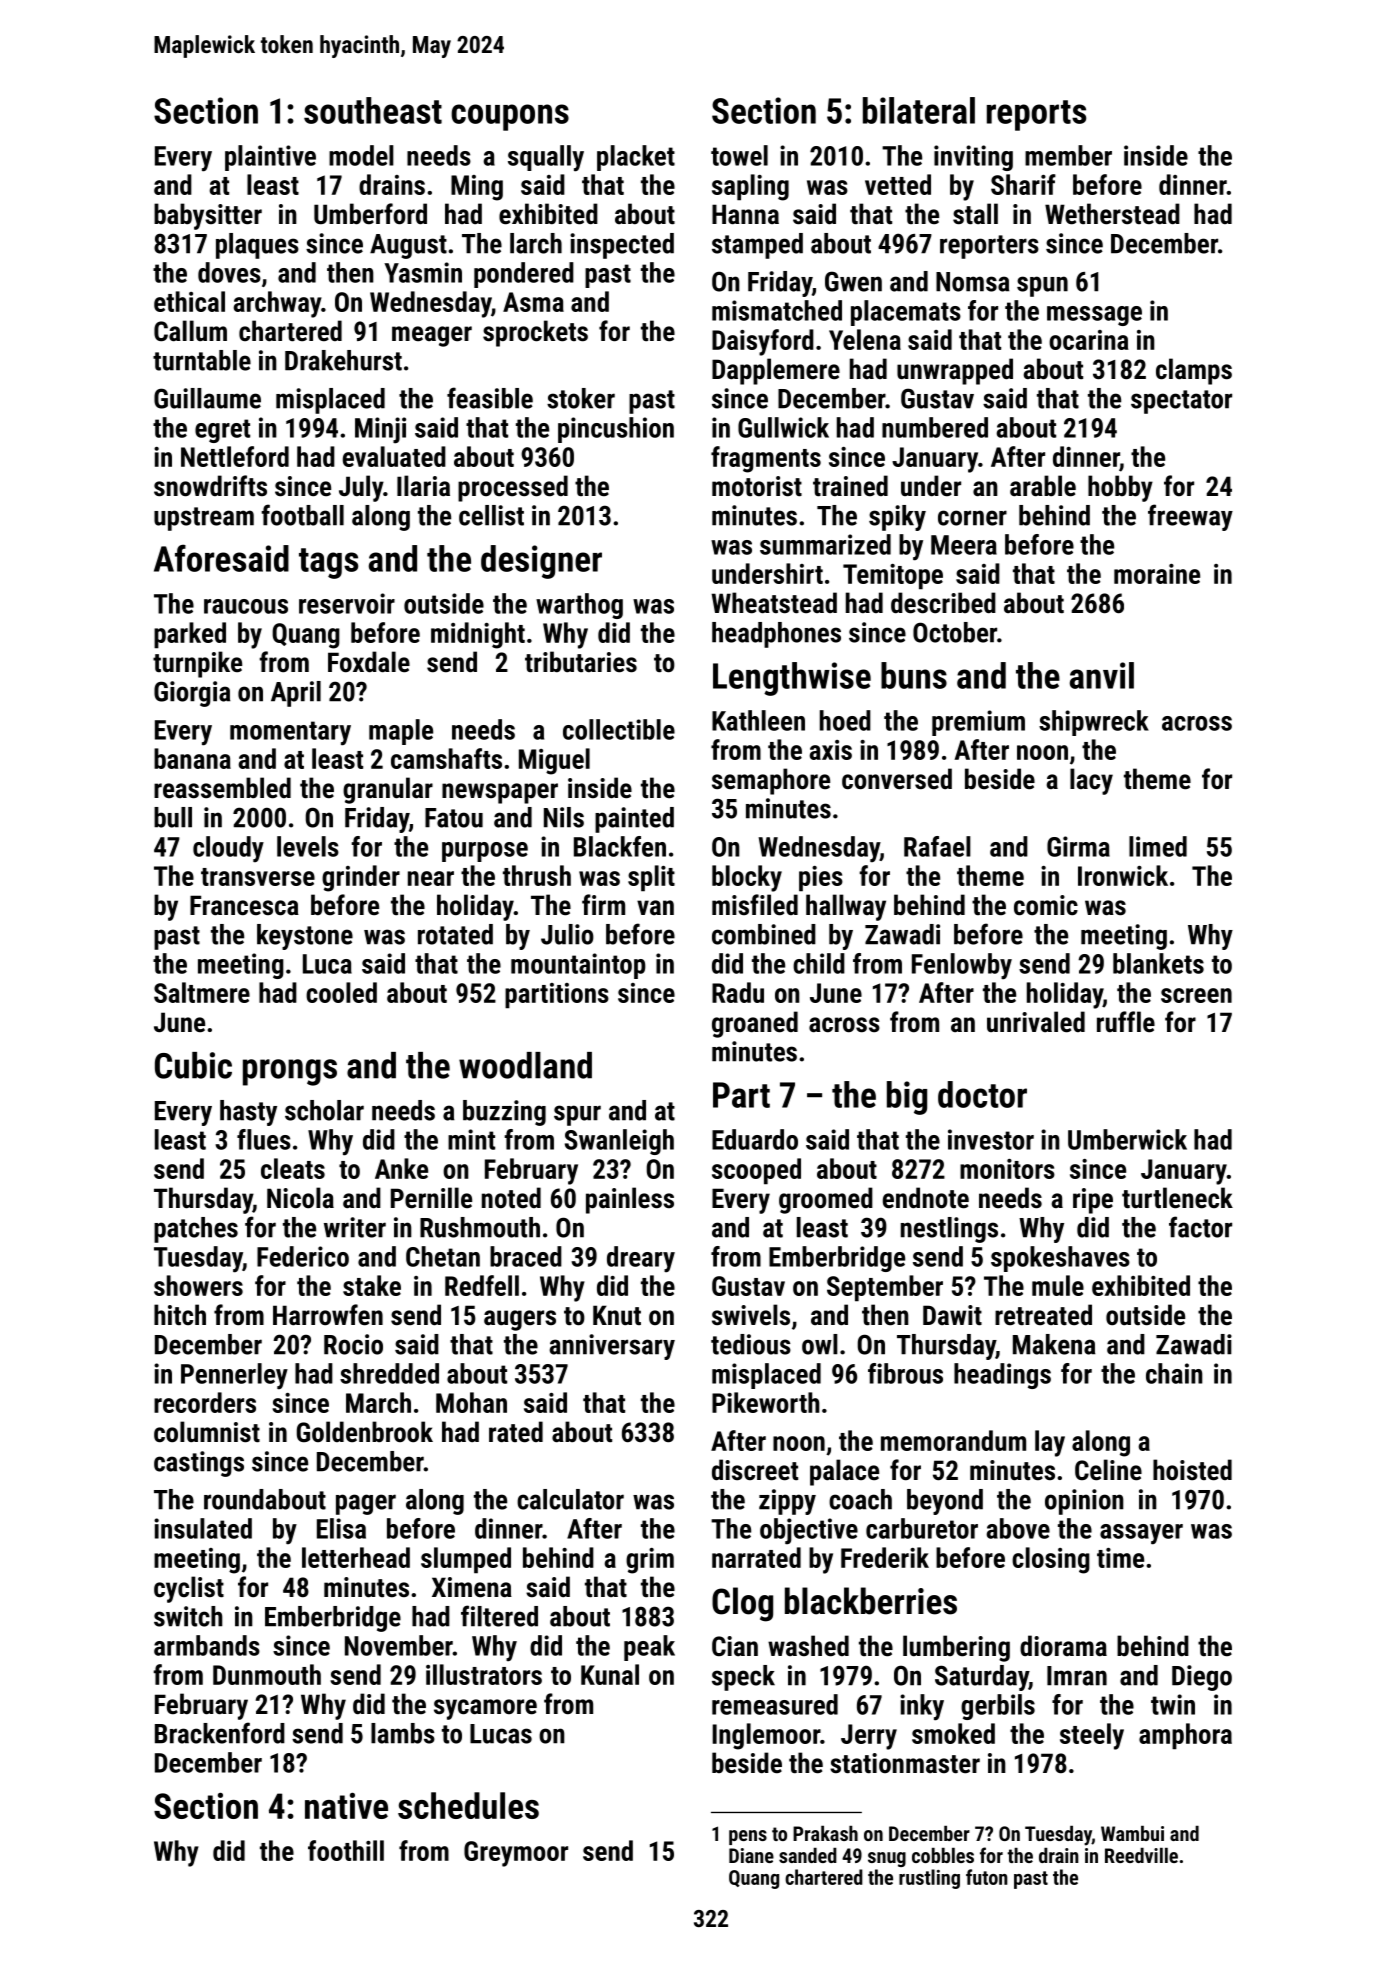 The image size is (1386, 1969). I want to click on scholar, so click(324, 1110).
